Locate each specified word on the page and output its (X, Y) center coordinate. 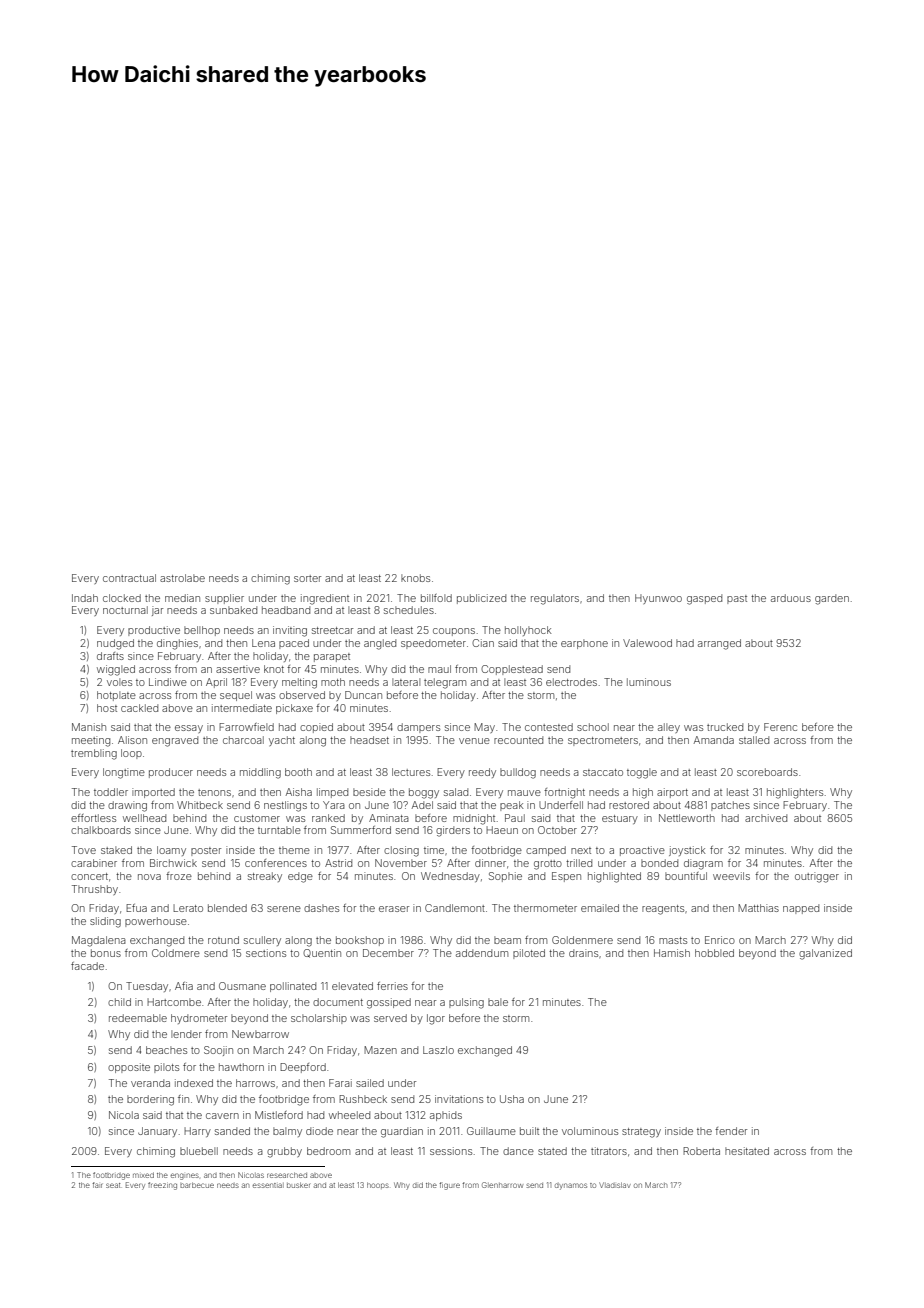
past (737, 599)
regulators (555, 599)
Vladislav (615, 1185)
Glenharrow (502, 1185)
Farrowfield (246, 727)
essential (268, 1185)
